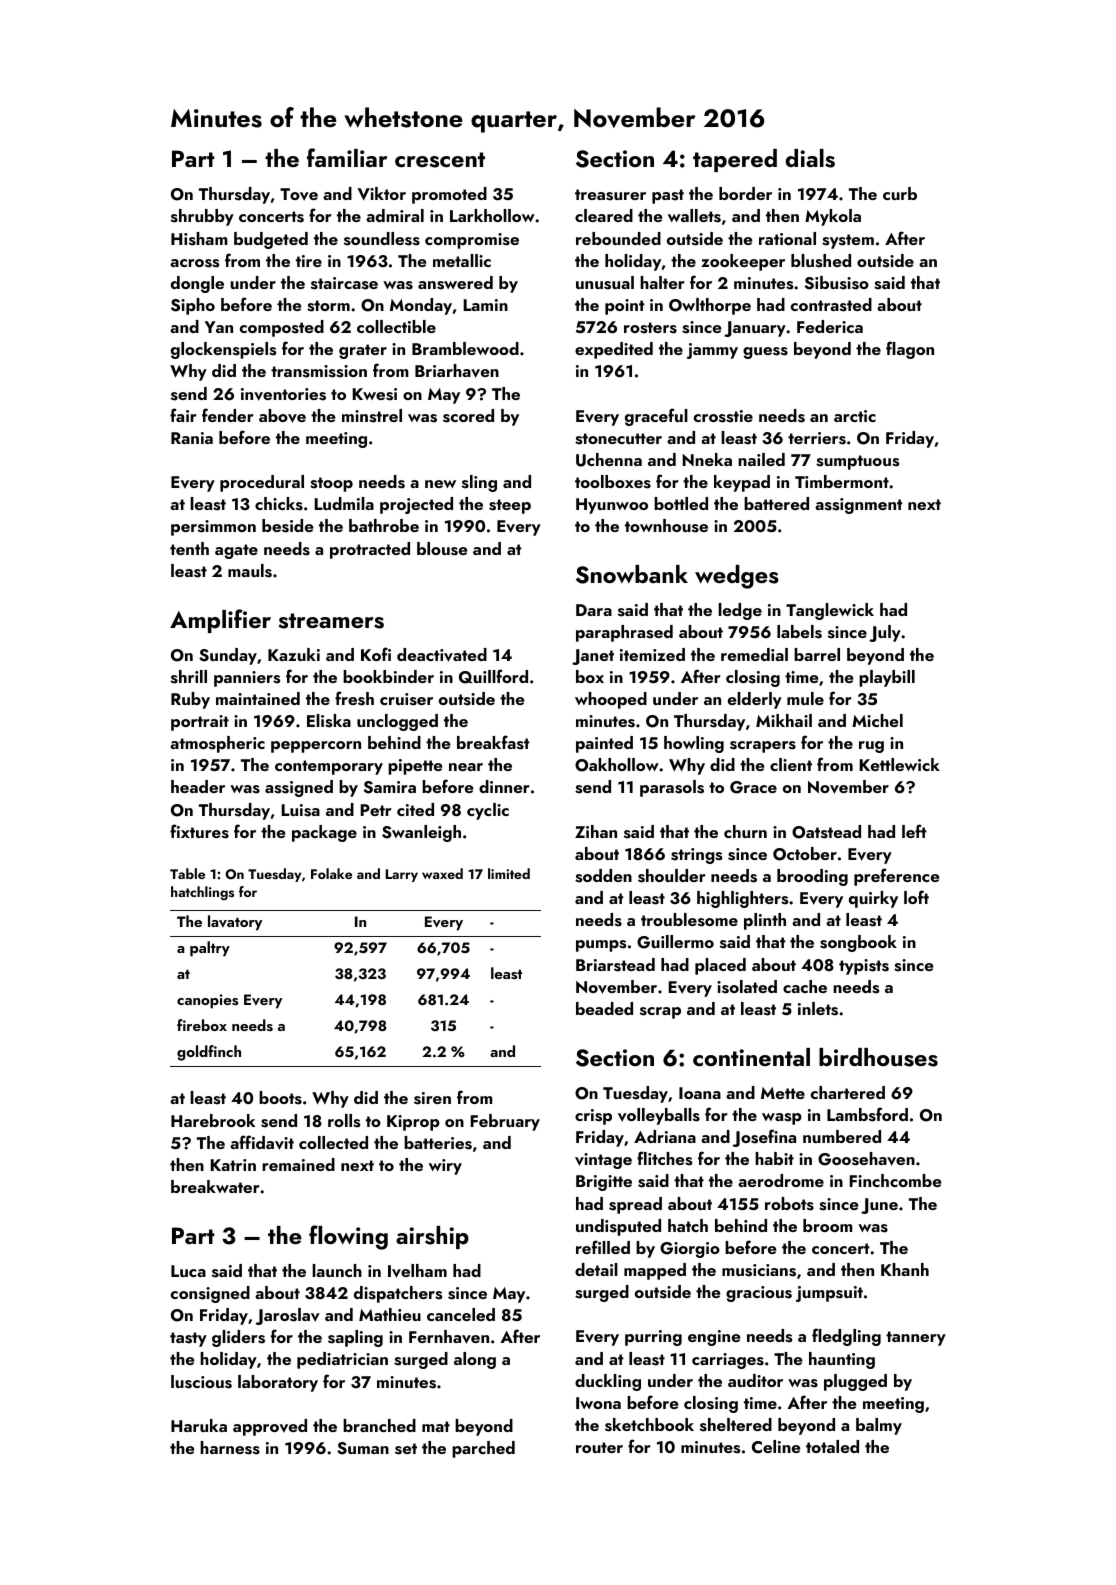  I want to click on consigned, so click(210, 1294).
